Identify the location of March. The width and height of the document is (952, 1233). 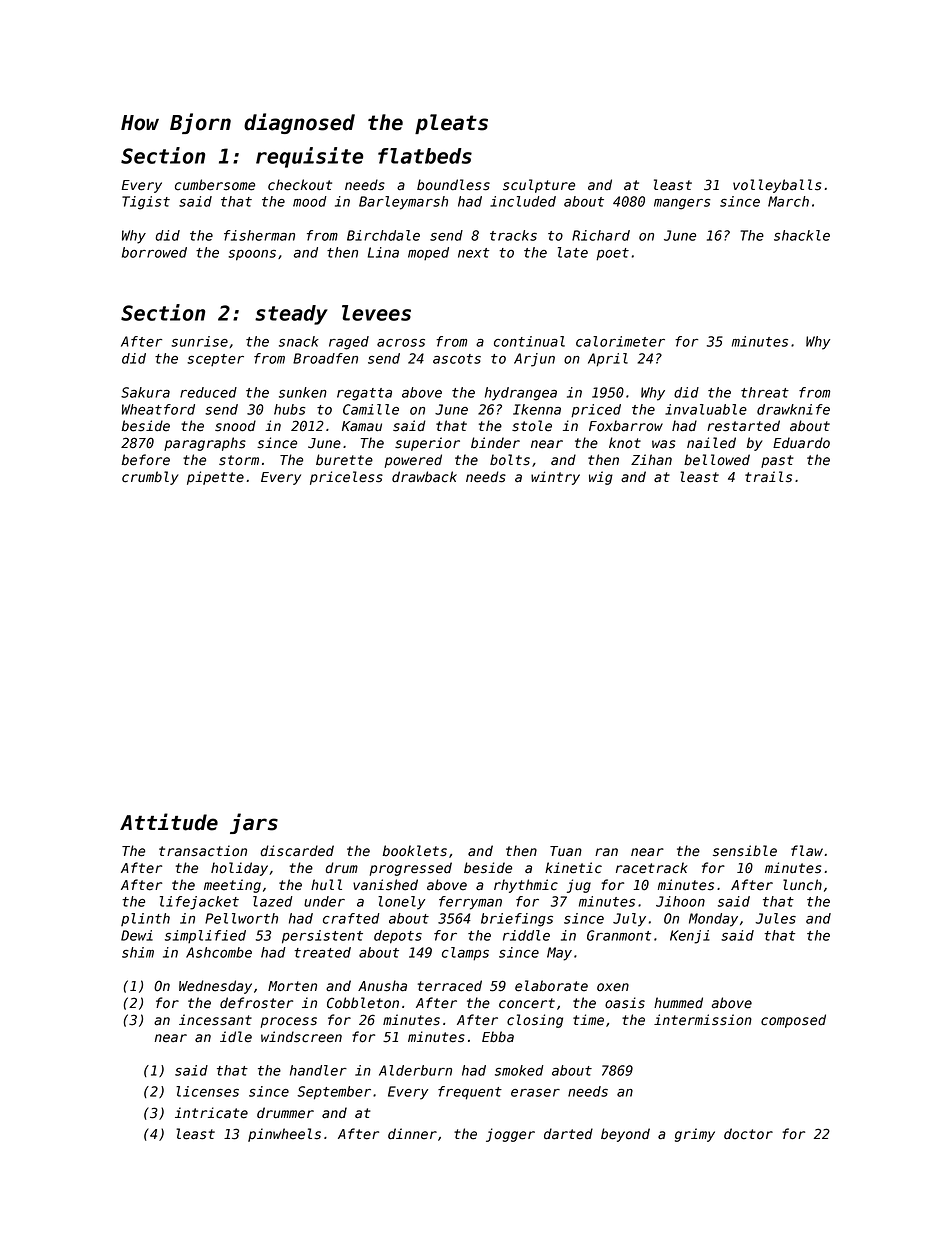
(788, 201).
